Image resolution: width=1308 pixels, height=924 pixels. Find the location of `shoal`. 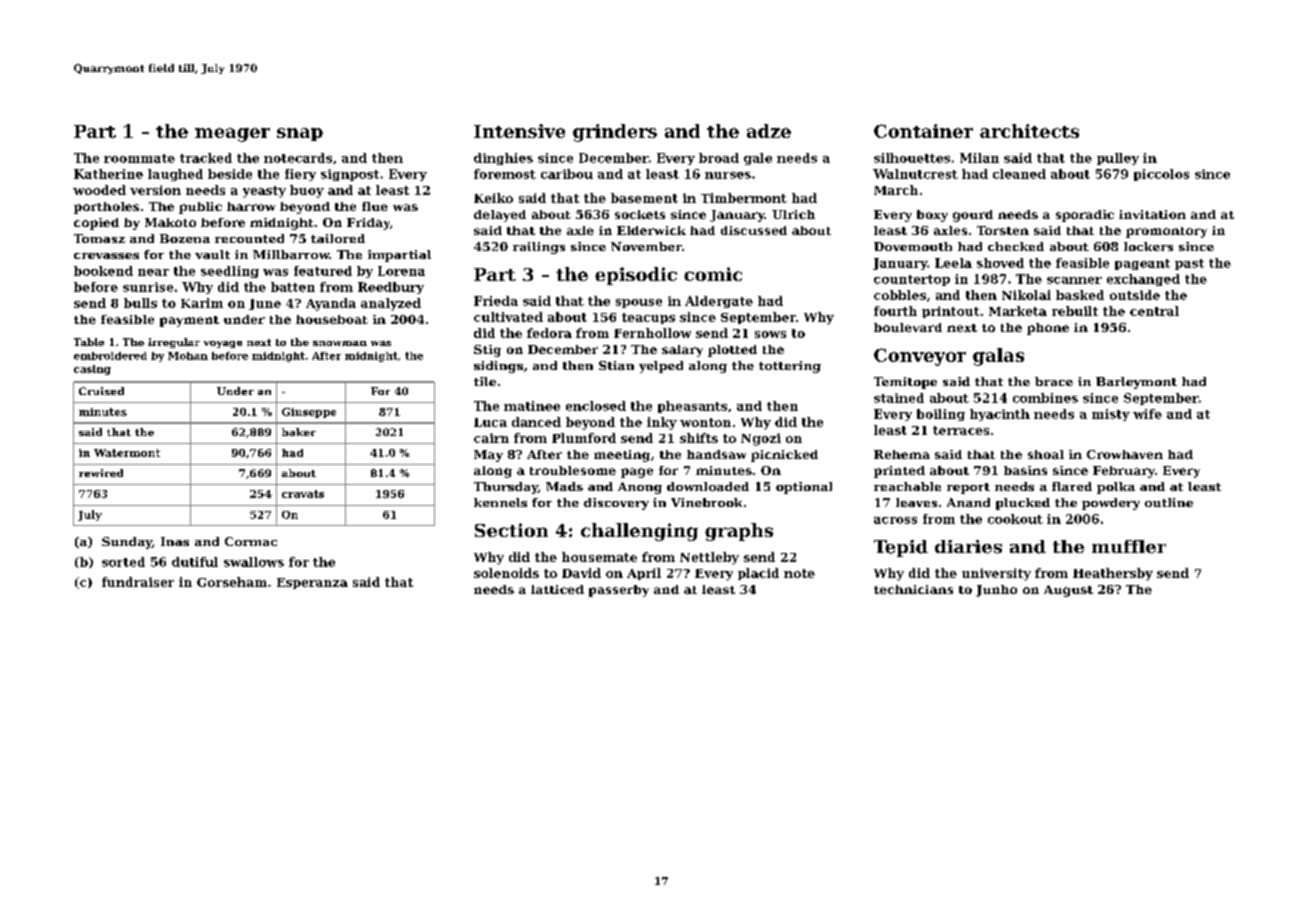

shoal is located at coordinates (1046, 454).
